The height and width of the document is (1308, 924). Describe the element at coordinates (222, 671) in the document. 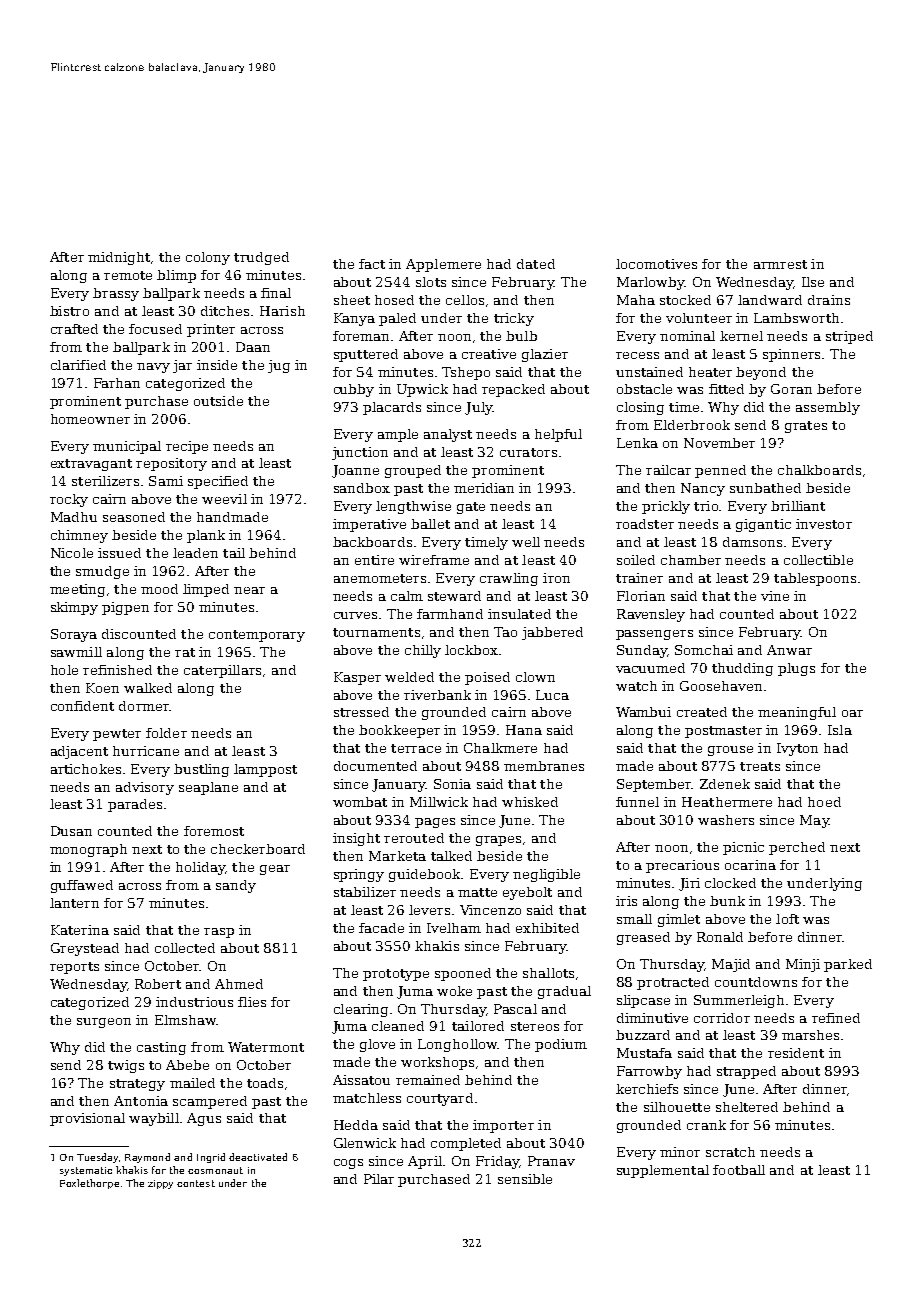

I see `caterpillars` at that location.
